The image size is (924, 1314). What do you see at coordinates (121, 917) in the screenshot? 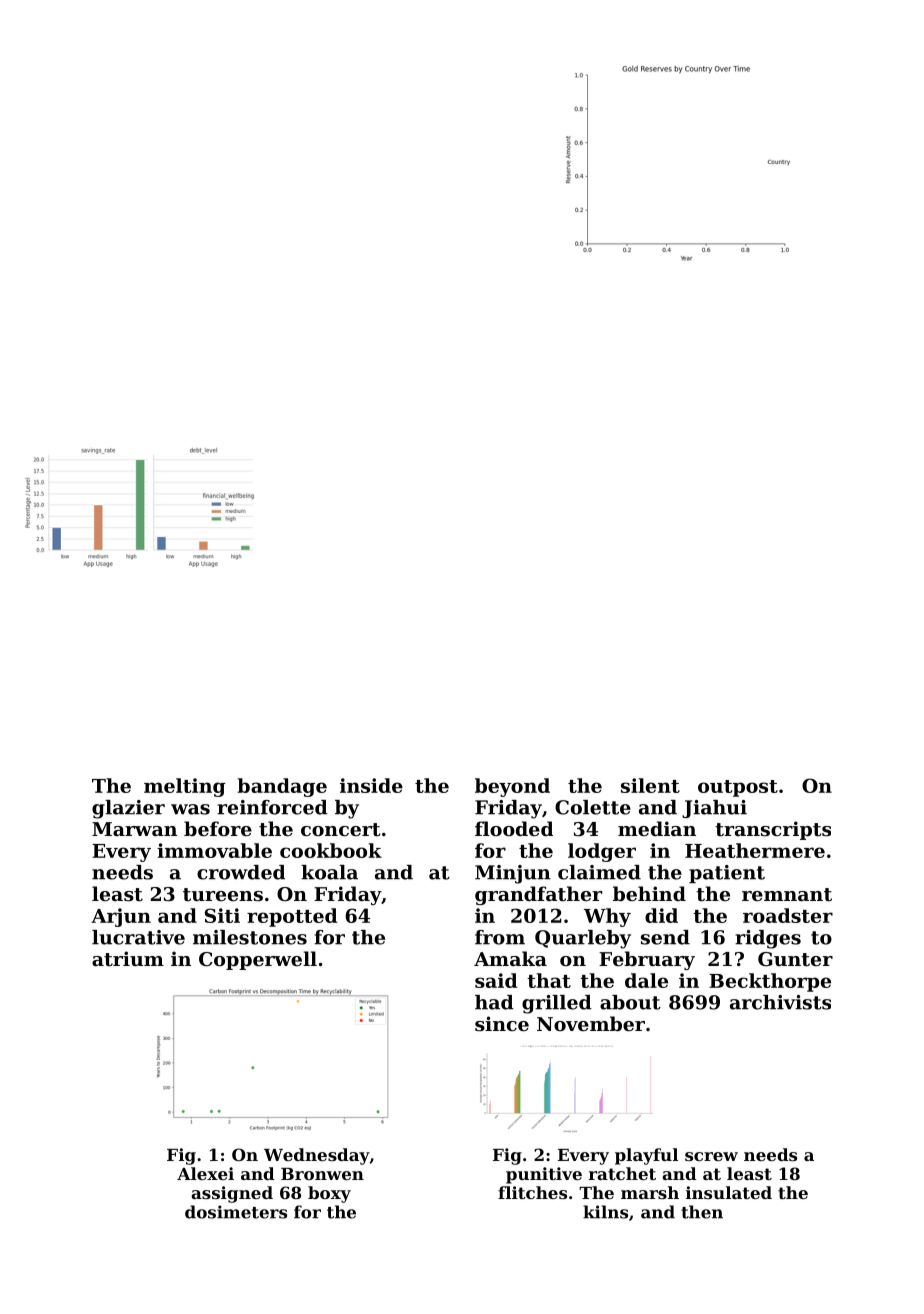
I see `Arjun` at bounding box center [121, 917].
